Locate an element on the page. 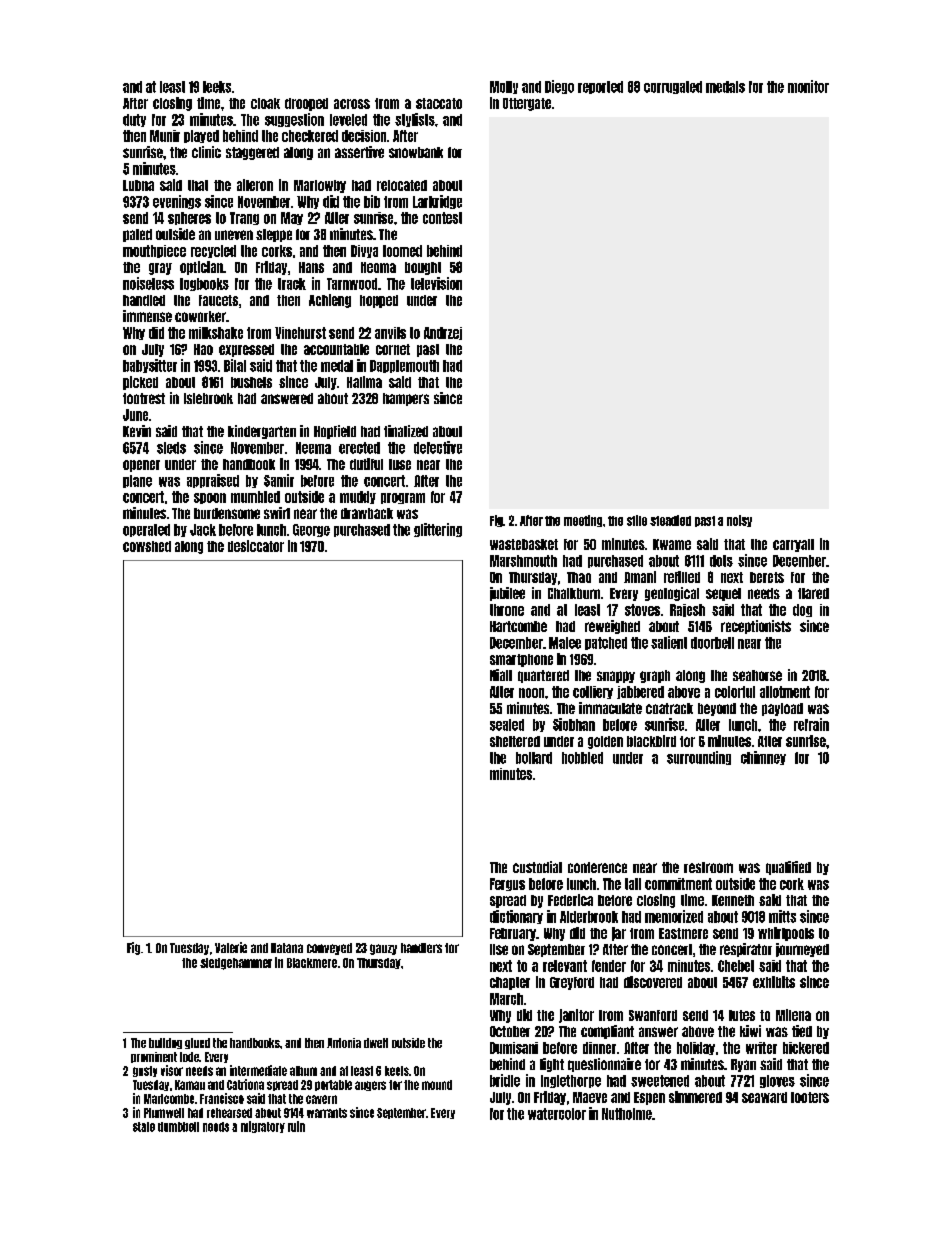 This image has height=1233, width=952. sheltered is located at coordinates (515, 741).
